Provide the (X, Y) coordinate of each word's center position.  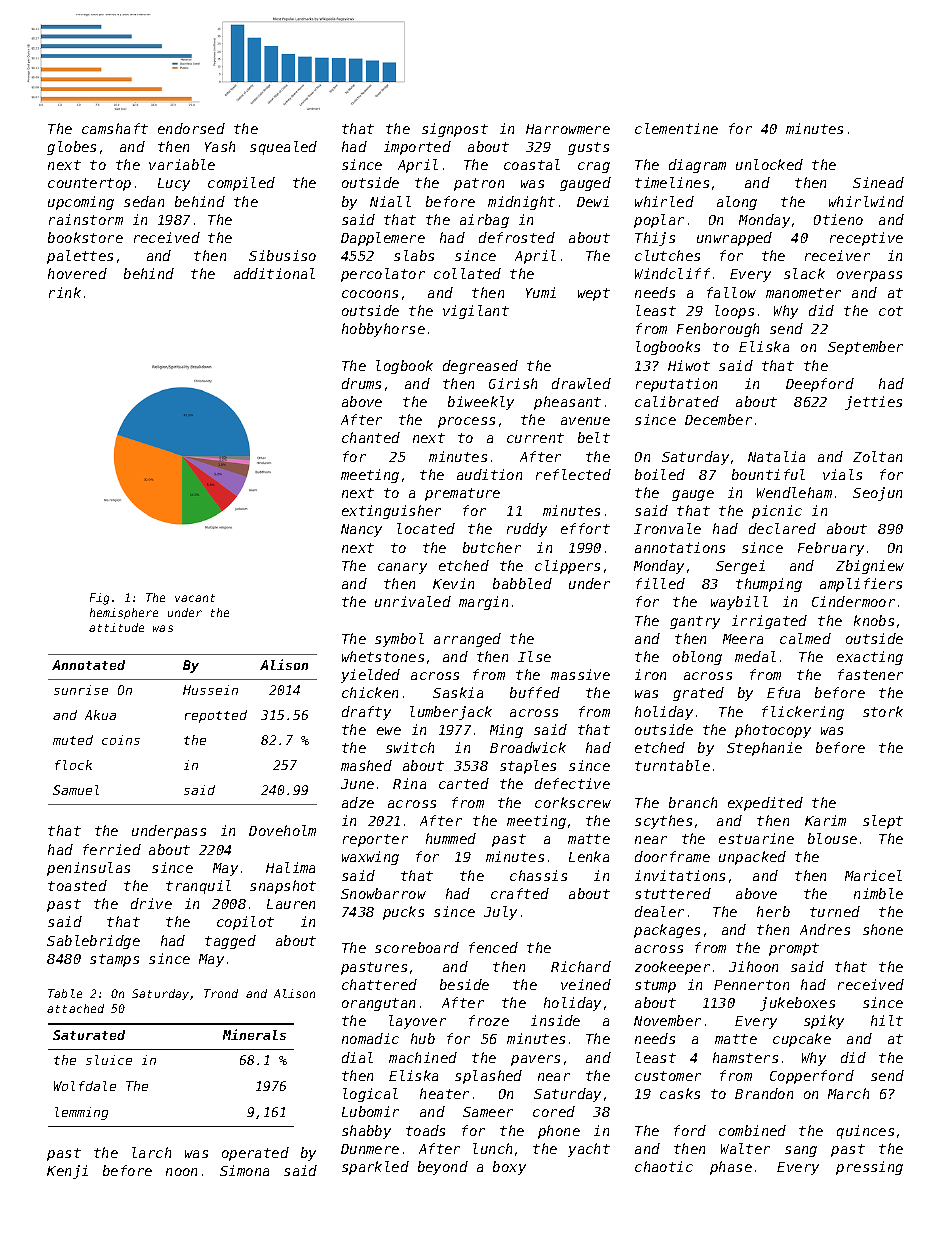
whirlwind (866, 201)
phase (731, 1168)
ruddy (527, 530)
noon (181, 1172)
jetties (873, 403)
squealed (283, 148)
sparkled (375, 1168)
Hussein (210, 690)
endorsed (191, 128)
